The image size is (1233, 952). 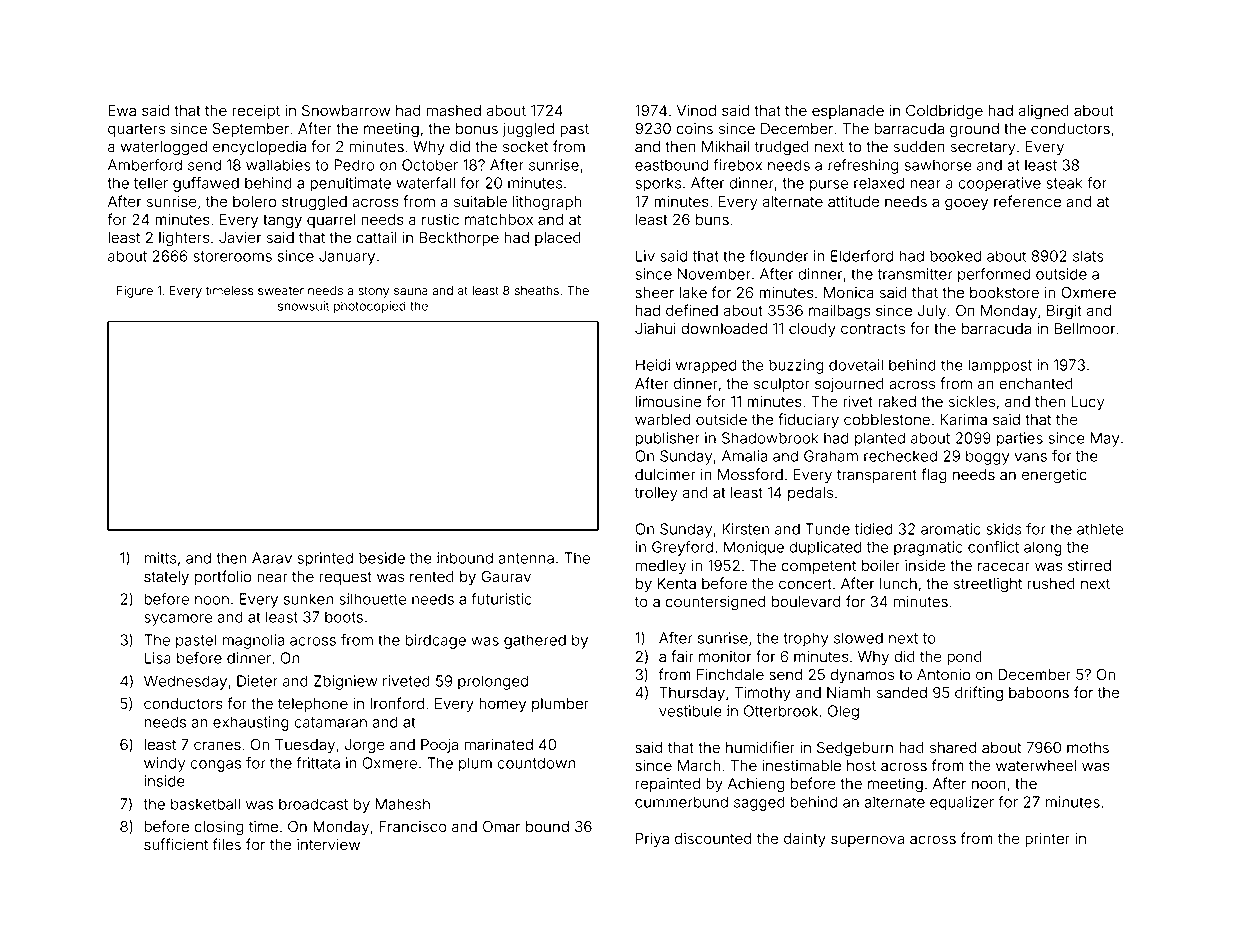 I want to click on sufficient, so click(x=176, y=844).
